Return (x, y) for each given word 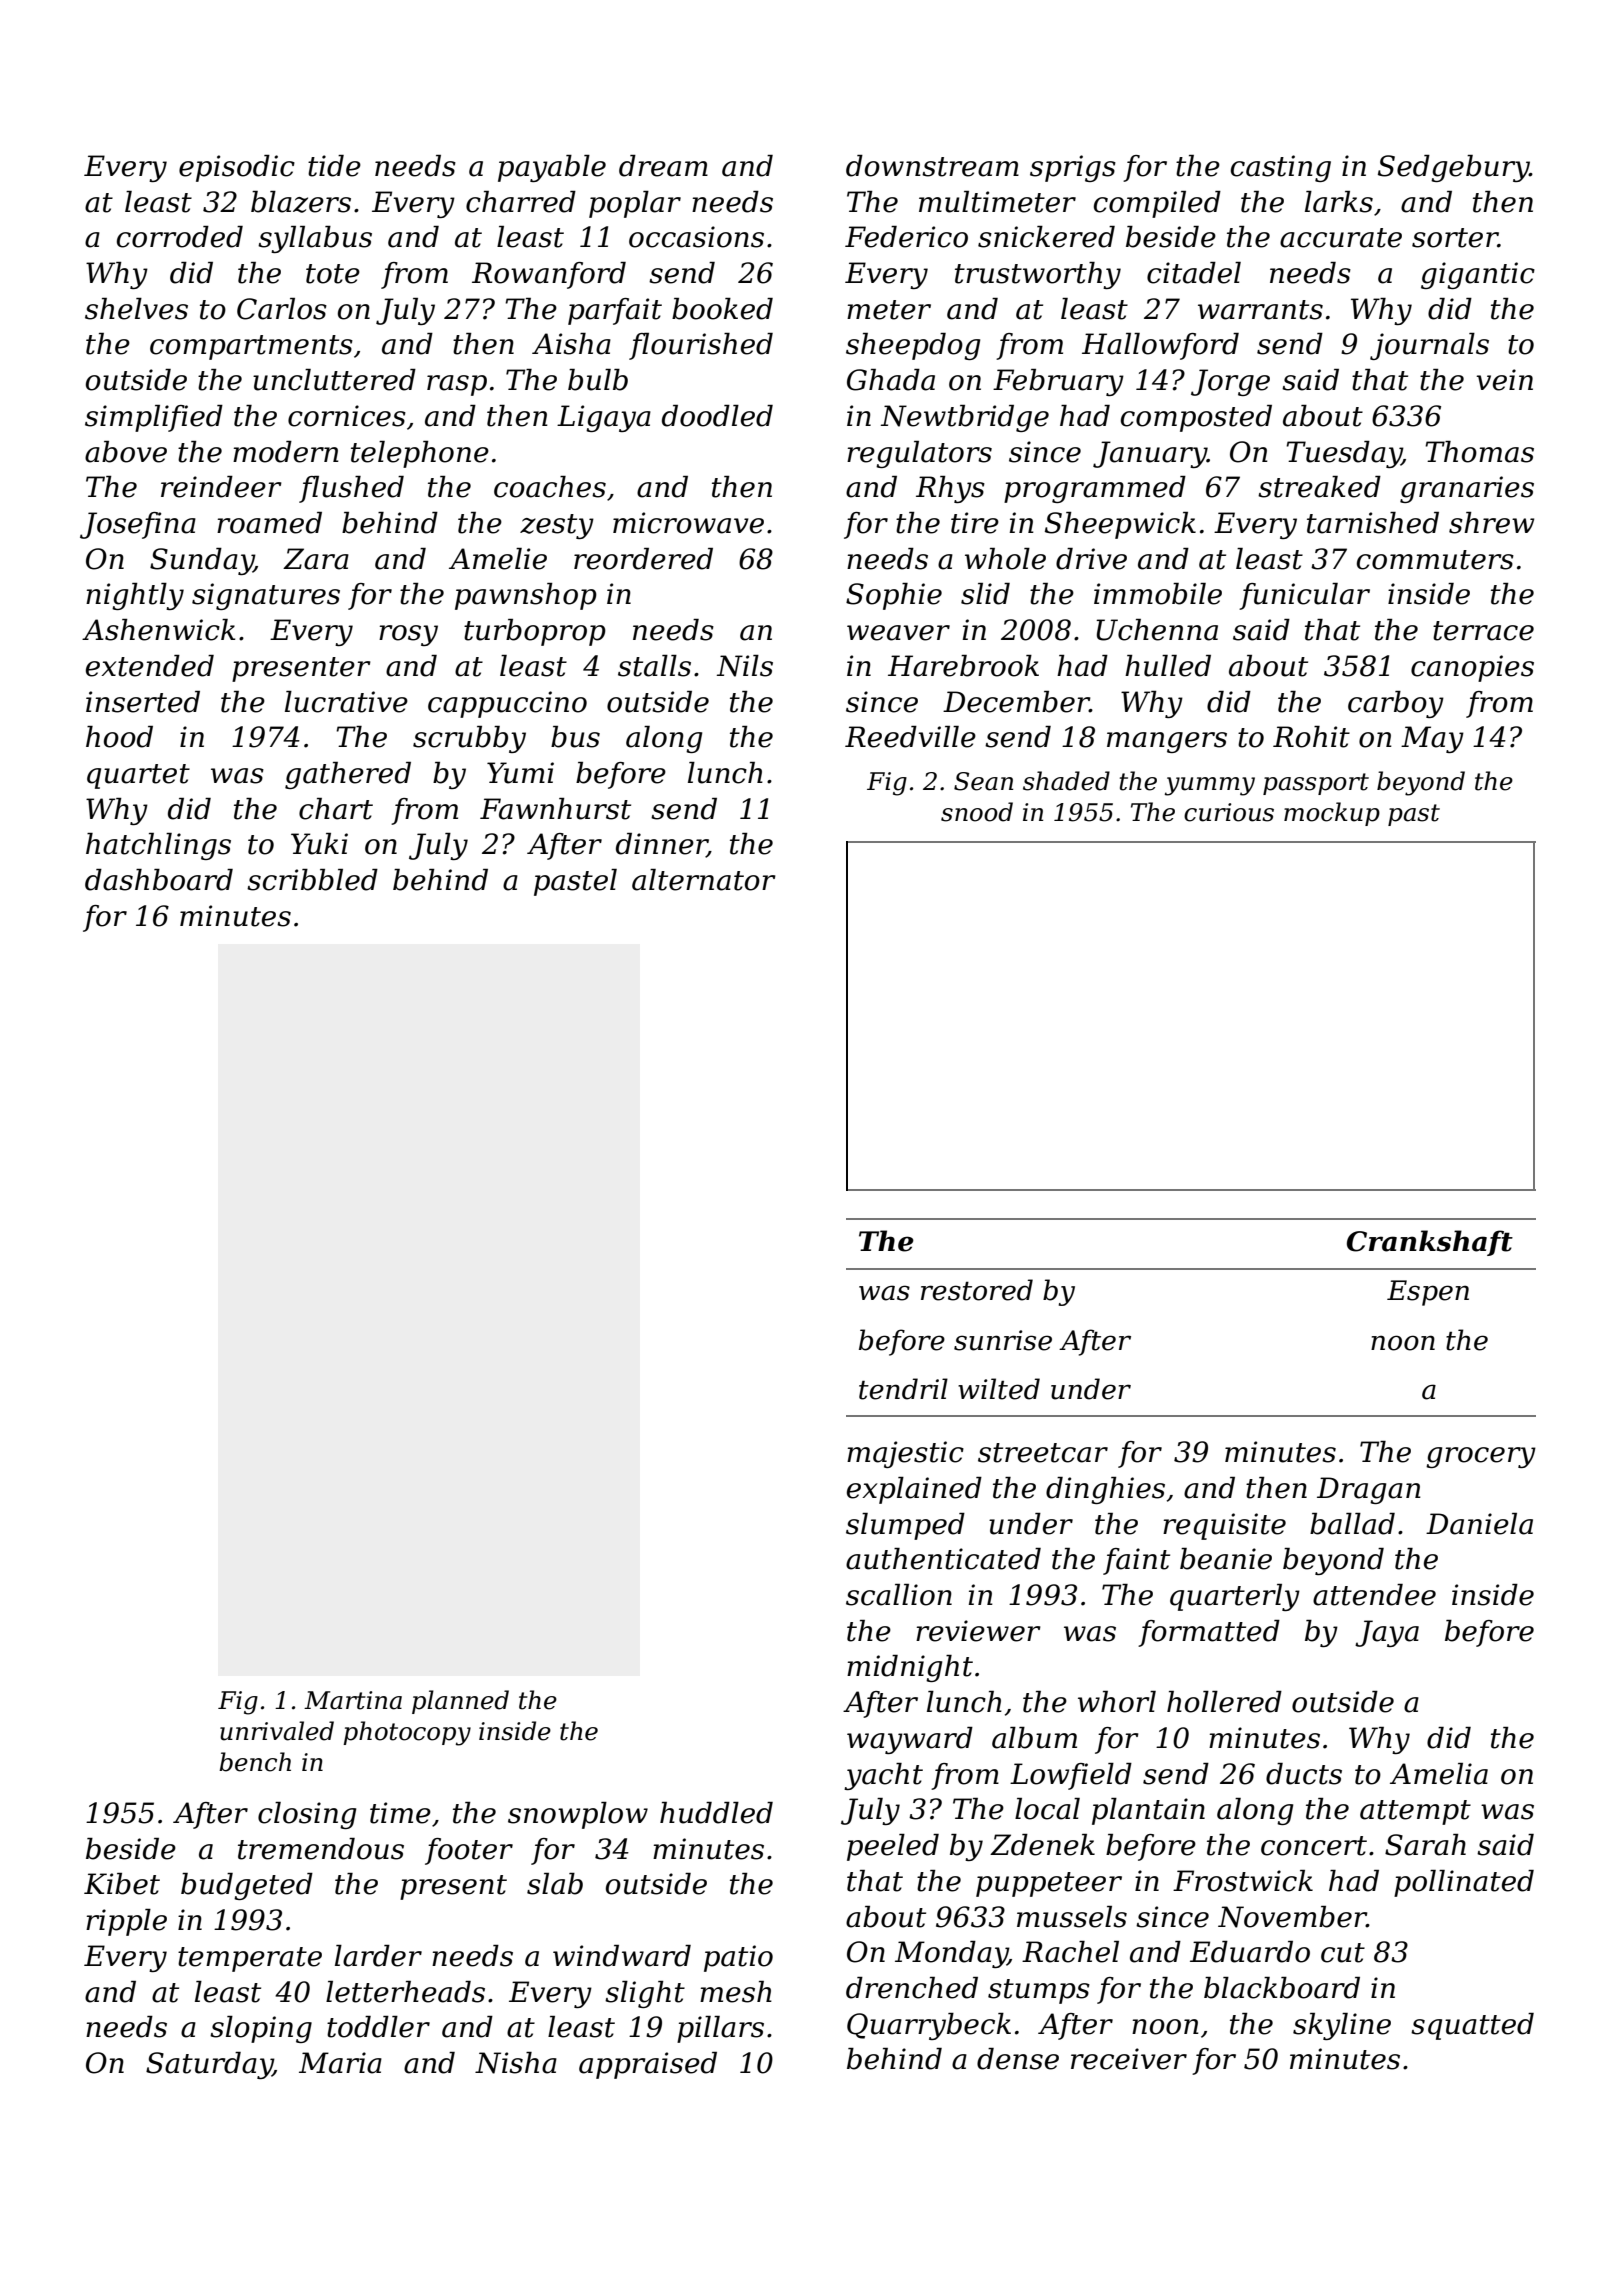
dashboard (159, 880)
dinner (661, 845)
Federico (906, 237)
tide (334, 166)
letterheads (405, 1992)
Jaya (1387, 1633)
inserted (143, 702)
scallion (899, 1595)
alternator (704, 880)
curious (1229, 812)
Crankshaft (1430, 1243)
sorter (1455, 238)
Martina (353, 1700)
